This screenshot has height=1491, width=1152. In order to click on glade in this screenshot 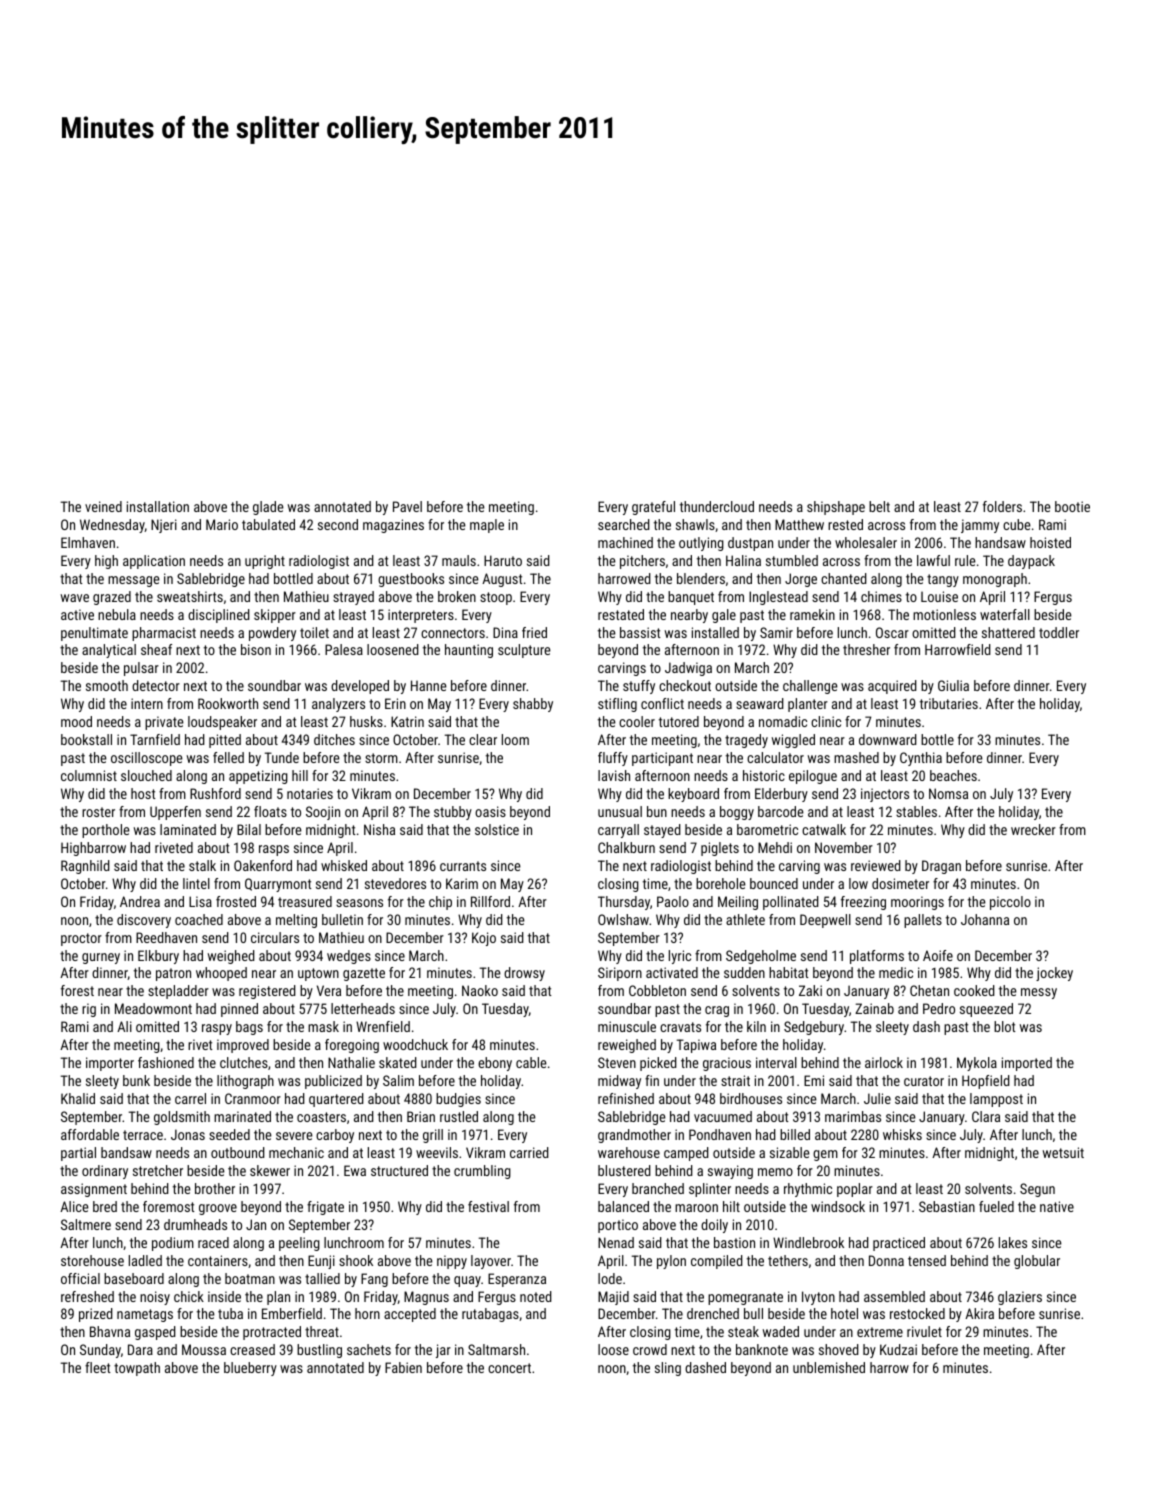, I will do `click(268, 508)`.
